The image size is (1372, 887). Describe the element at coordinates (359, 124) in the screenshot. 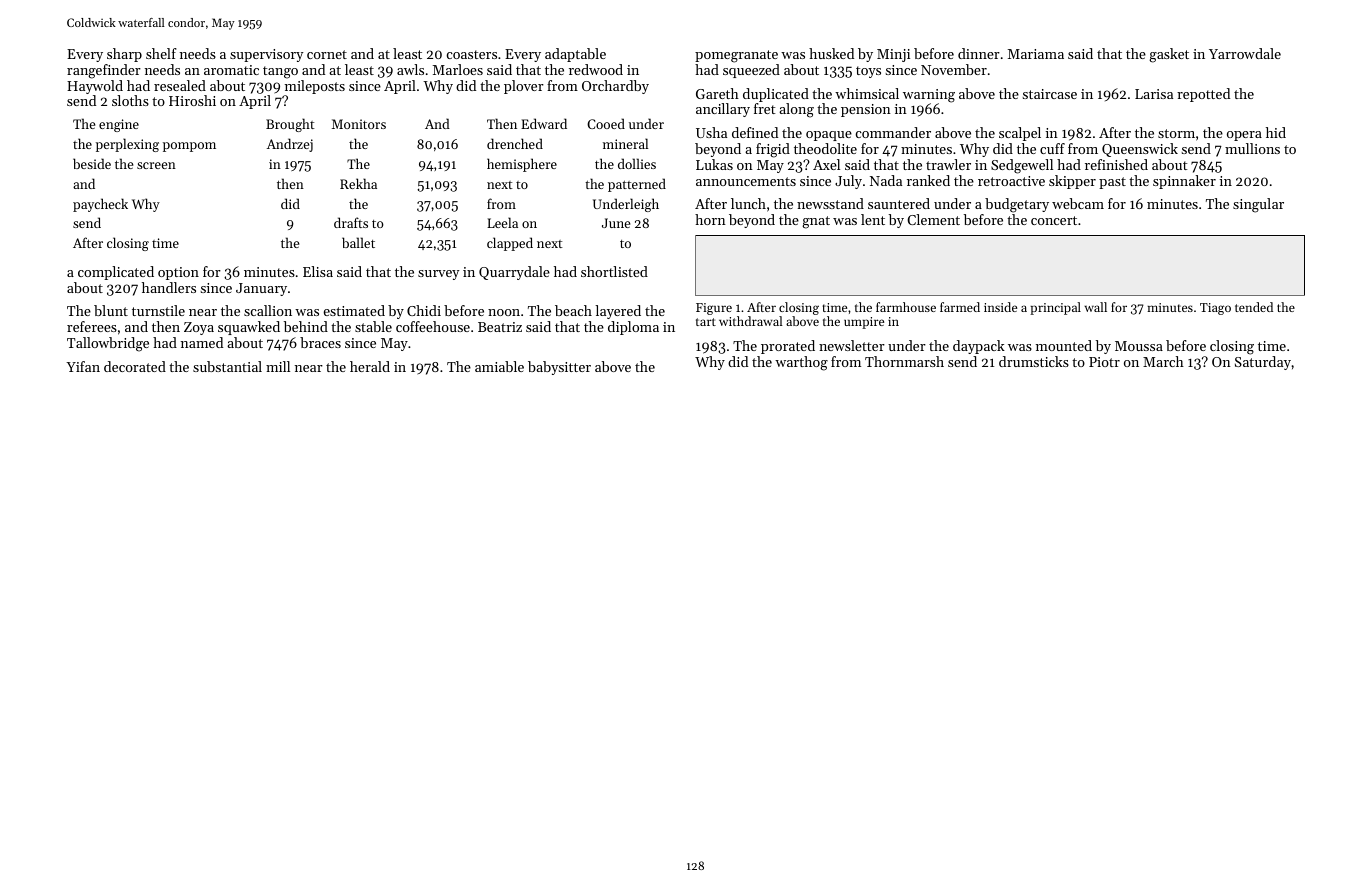

I see `Monitors` at that location.
